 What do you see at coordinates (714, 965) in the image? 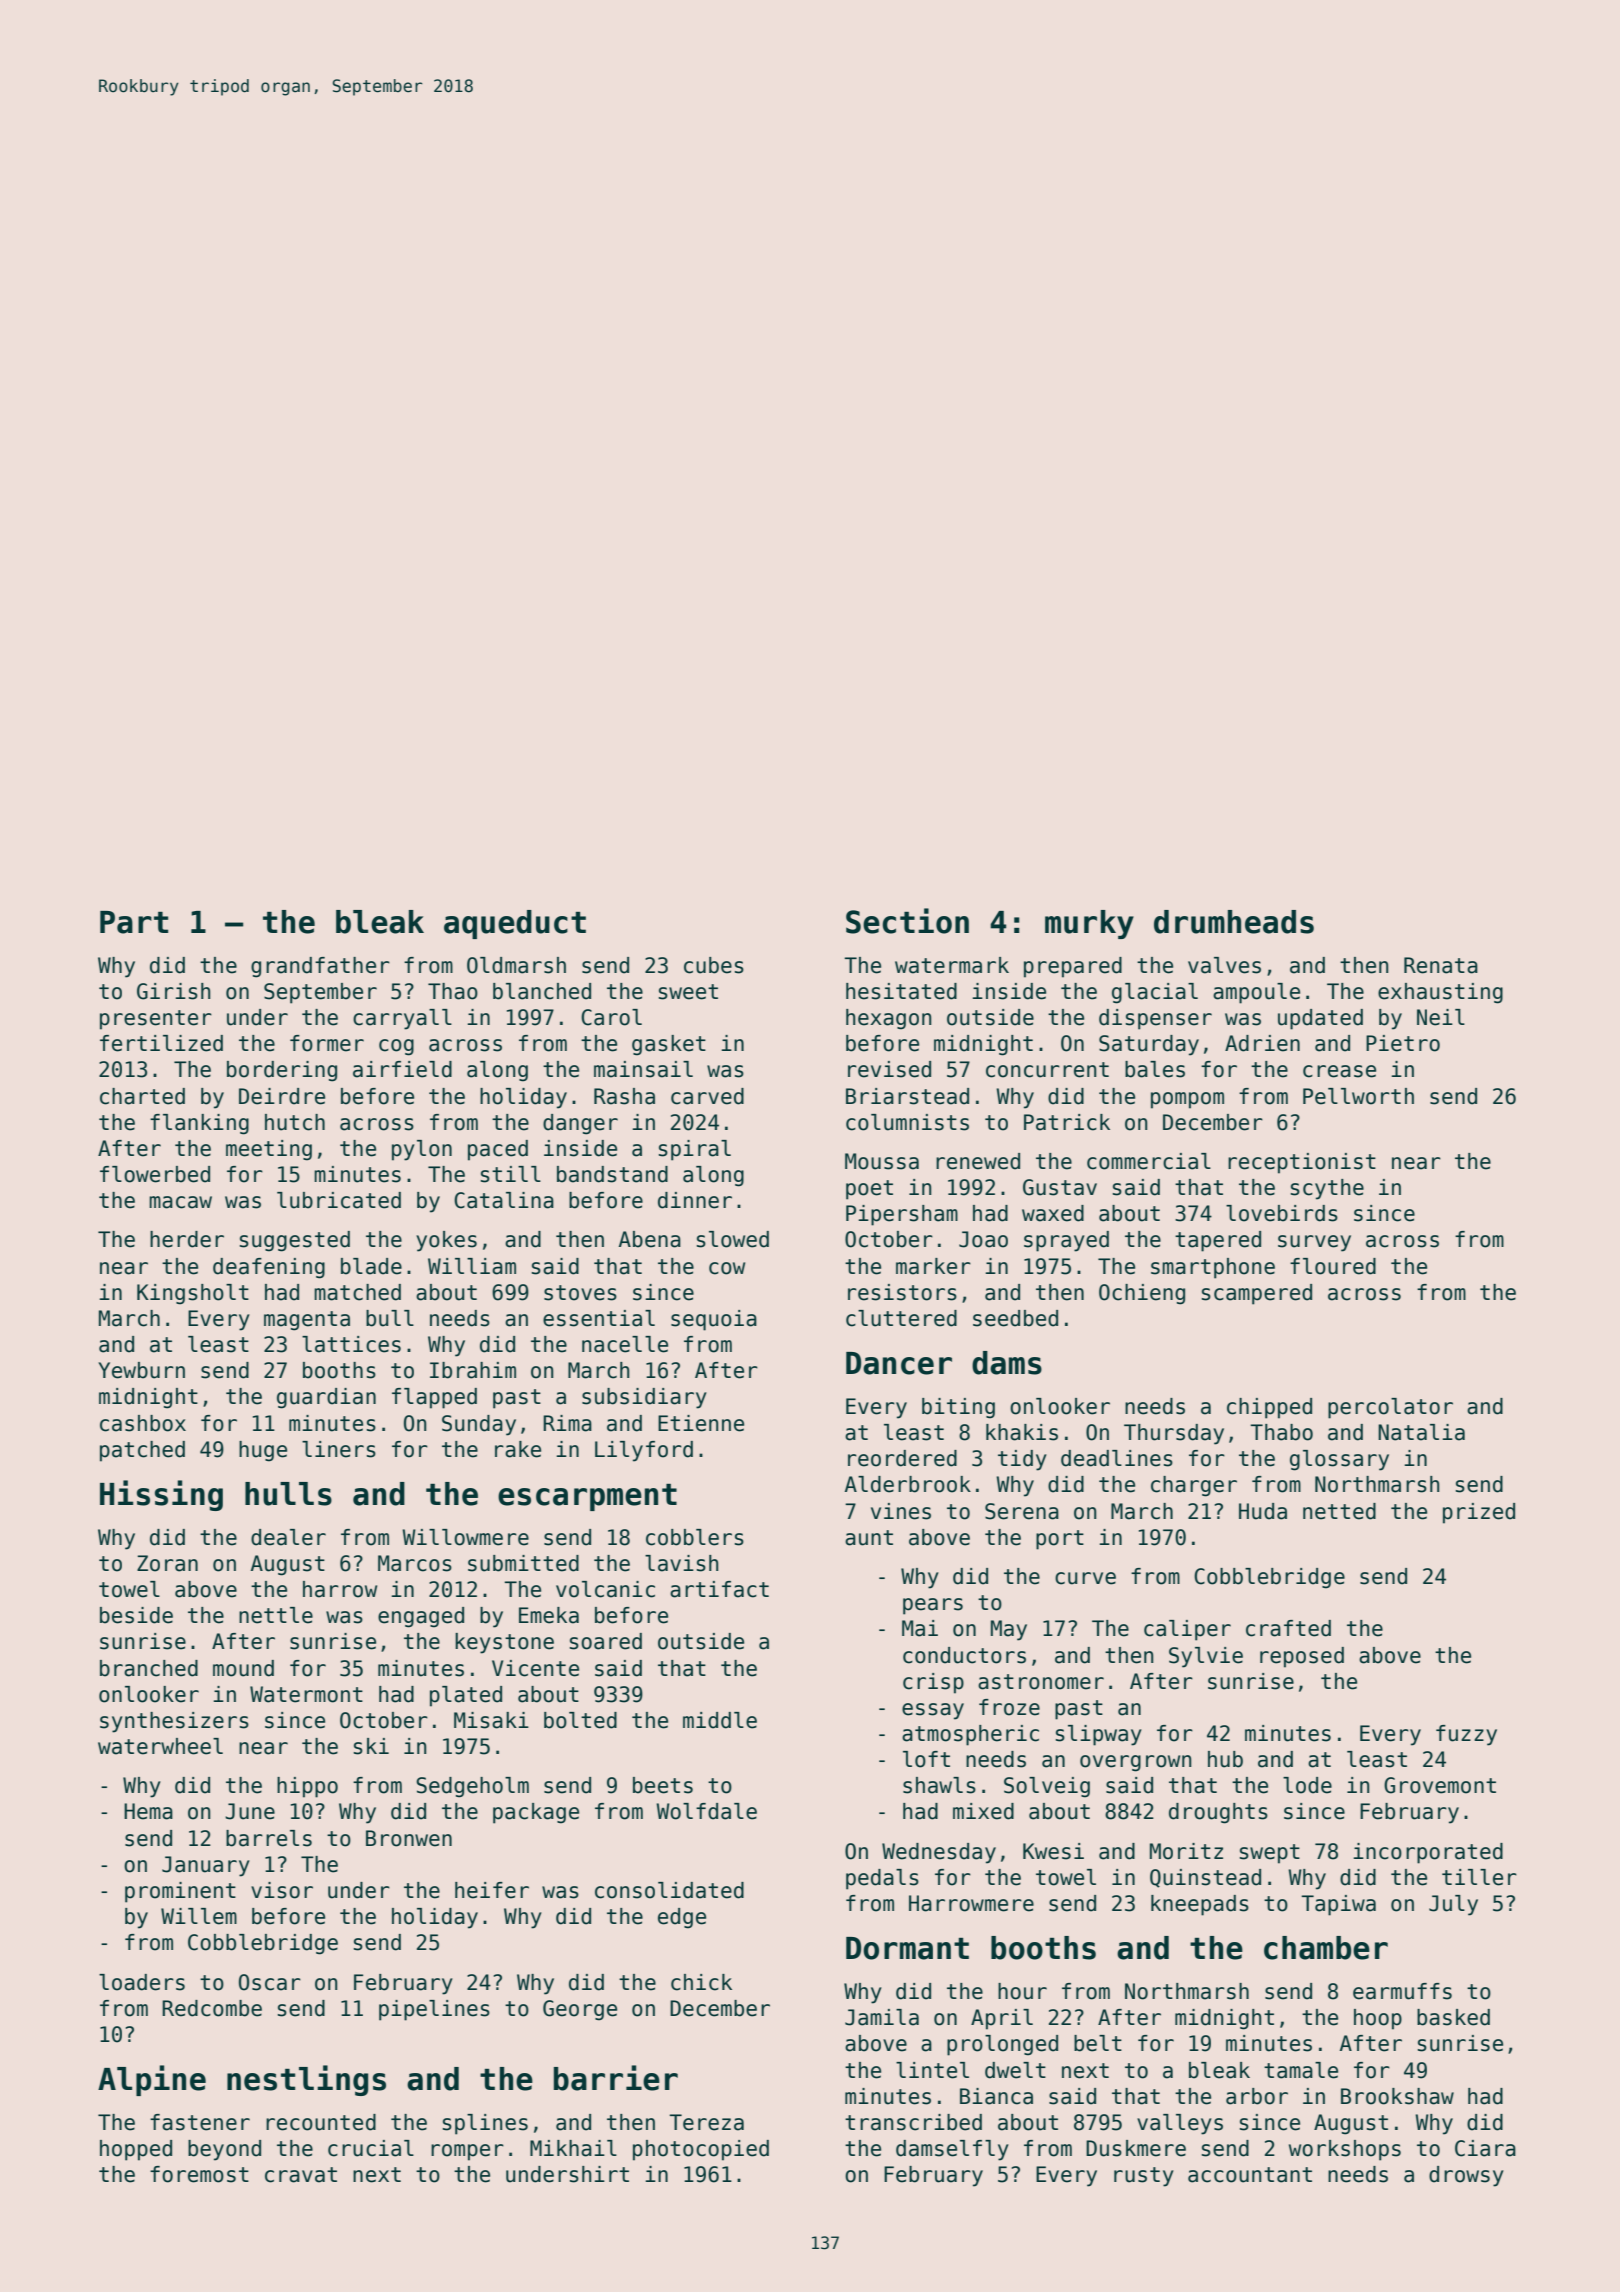
I see `cubes` at bounding box center [714, 965].
